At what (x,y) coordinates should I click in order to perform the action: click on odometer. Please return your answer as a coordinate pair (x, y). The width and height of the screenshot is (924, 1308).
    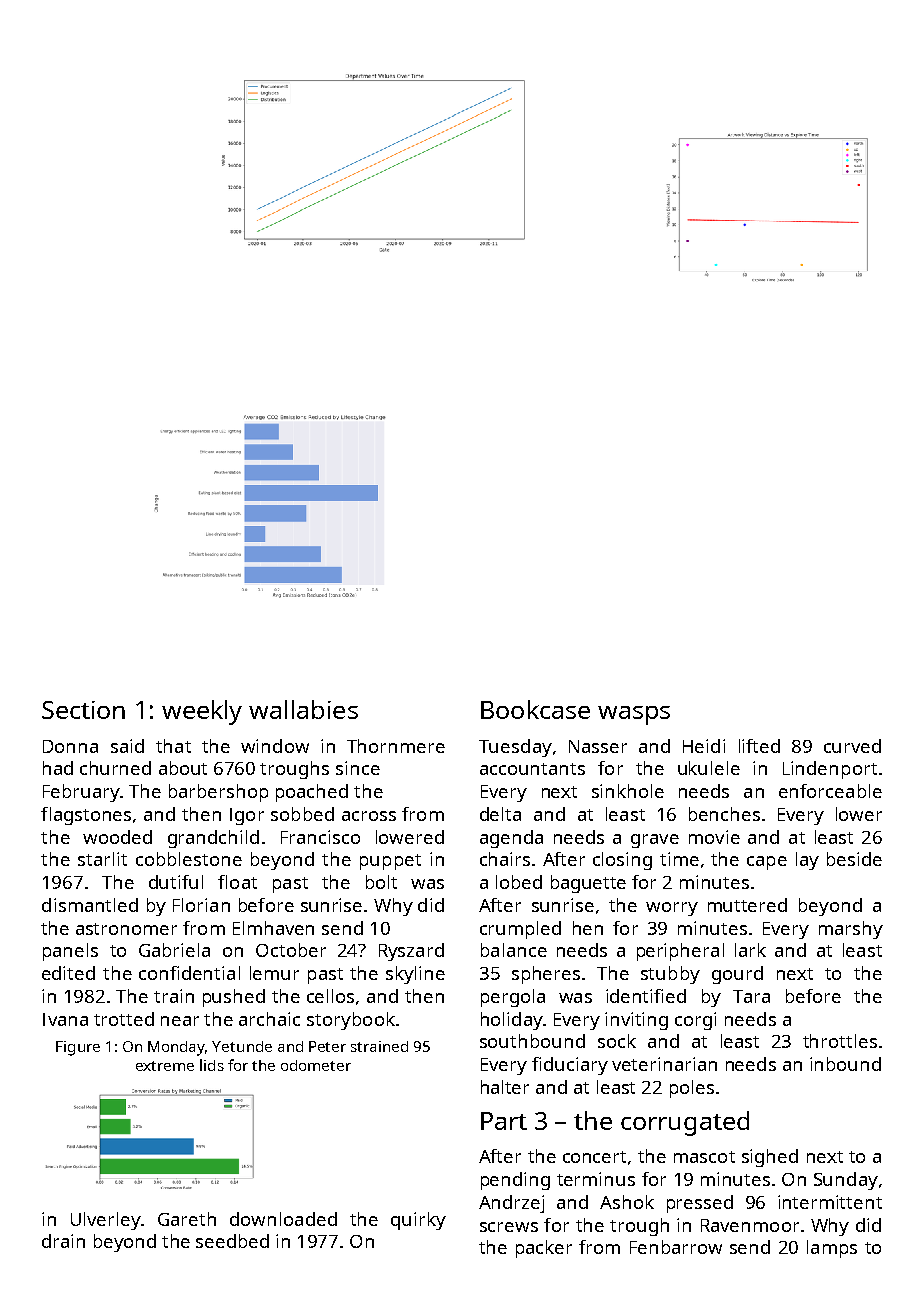
    Looking at the image, I should click on (316, 1065).
